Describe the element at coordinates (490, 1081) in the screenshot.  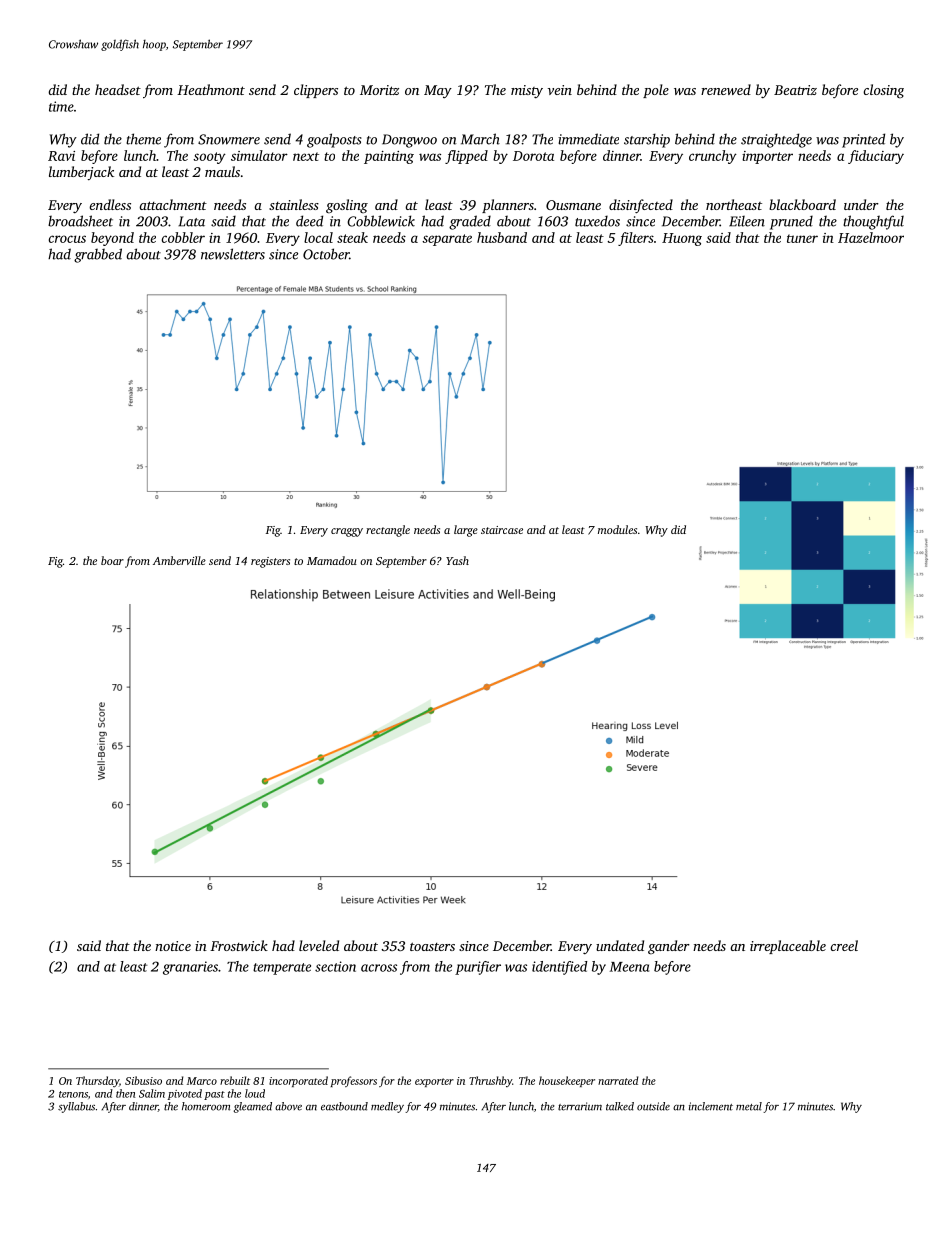
I see `Thrushby` at that location.
